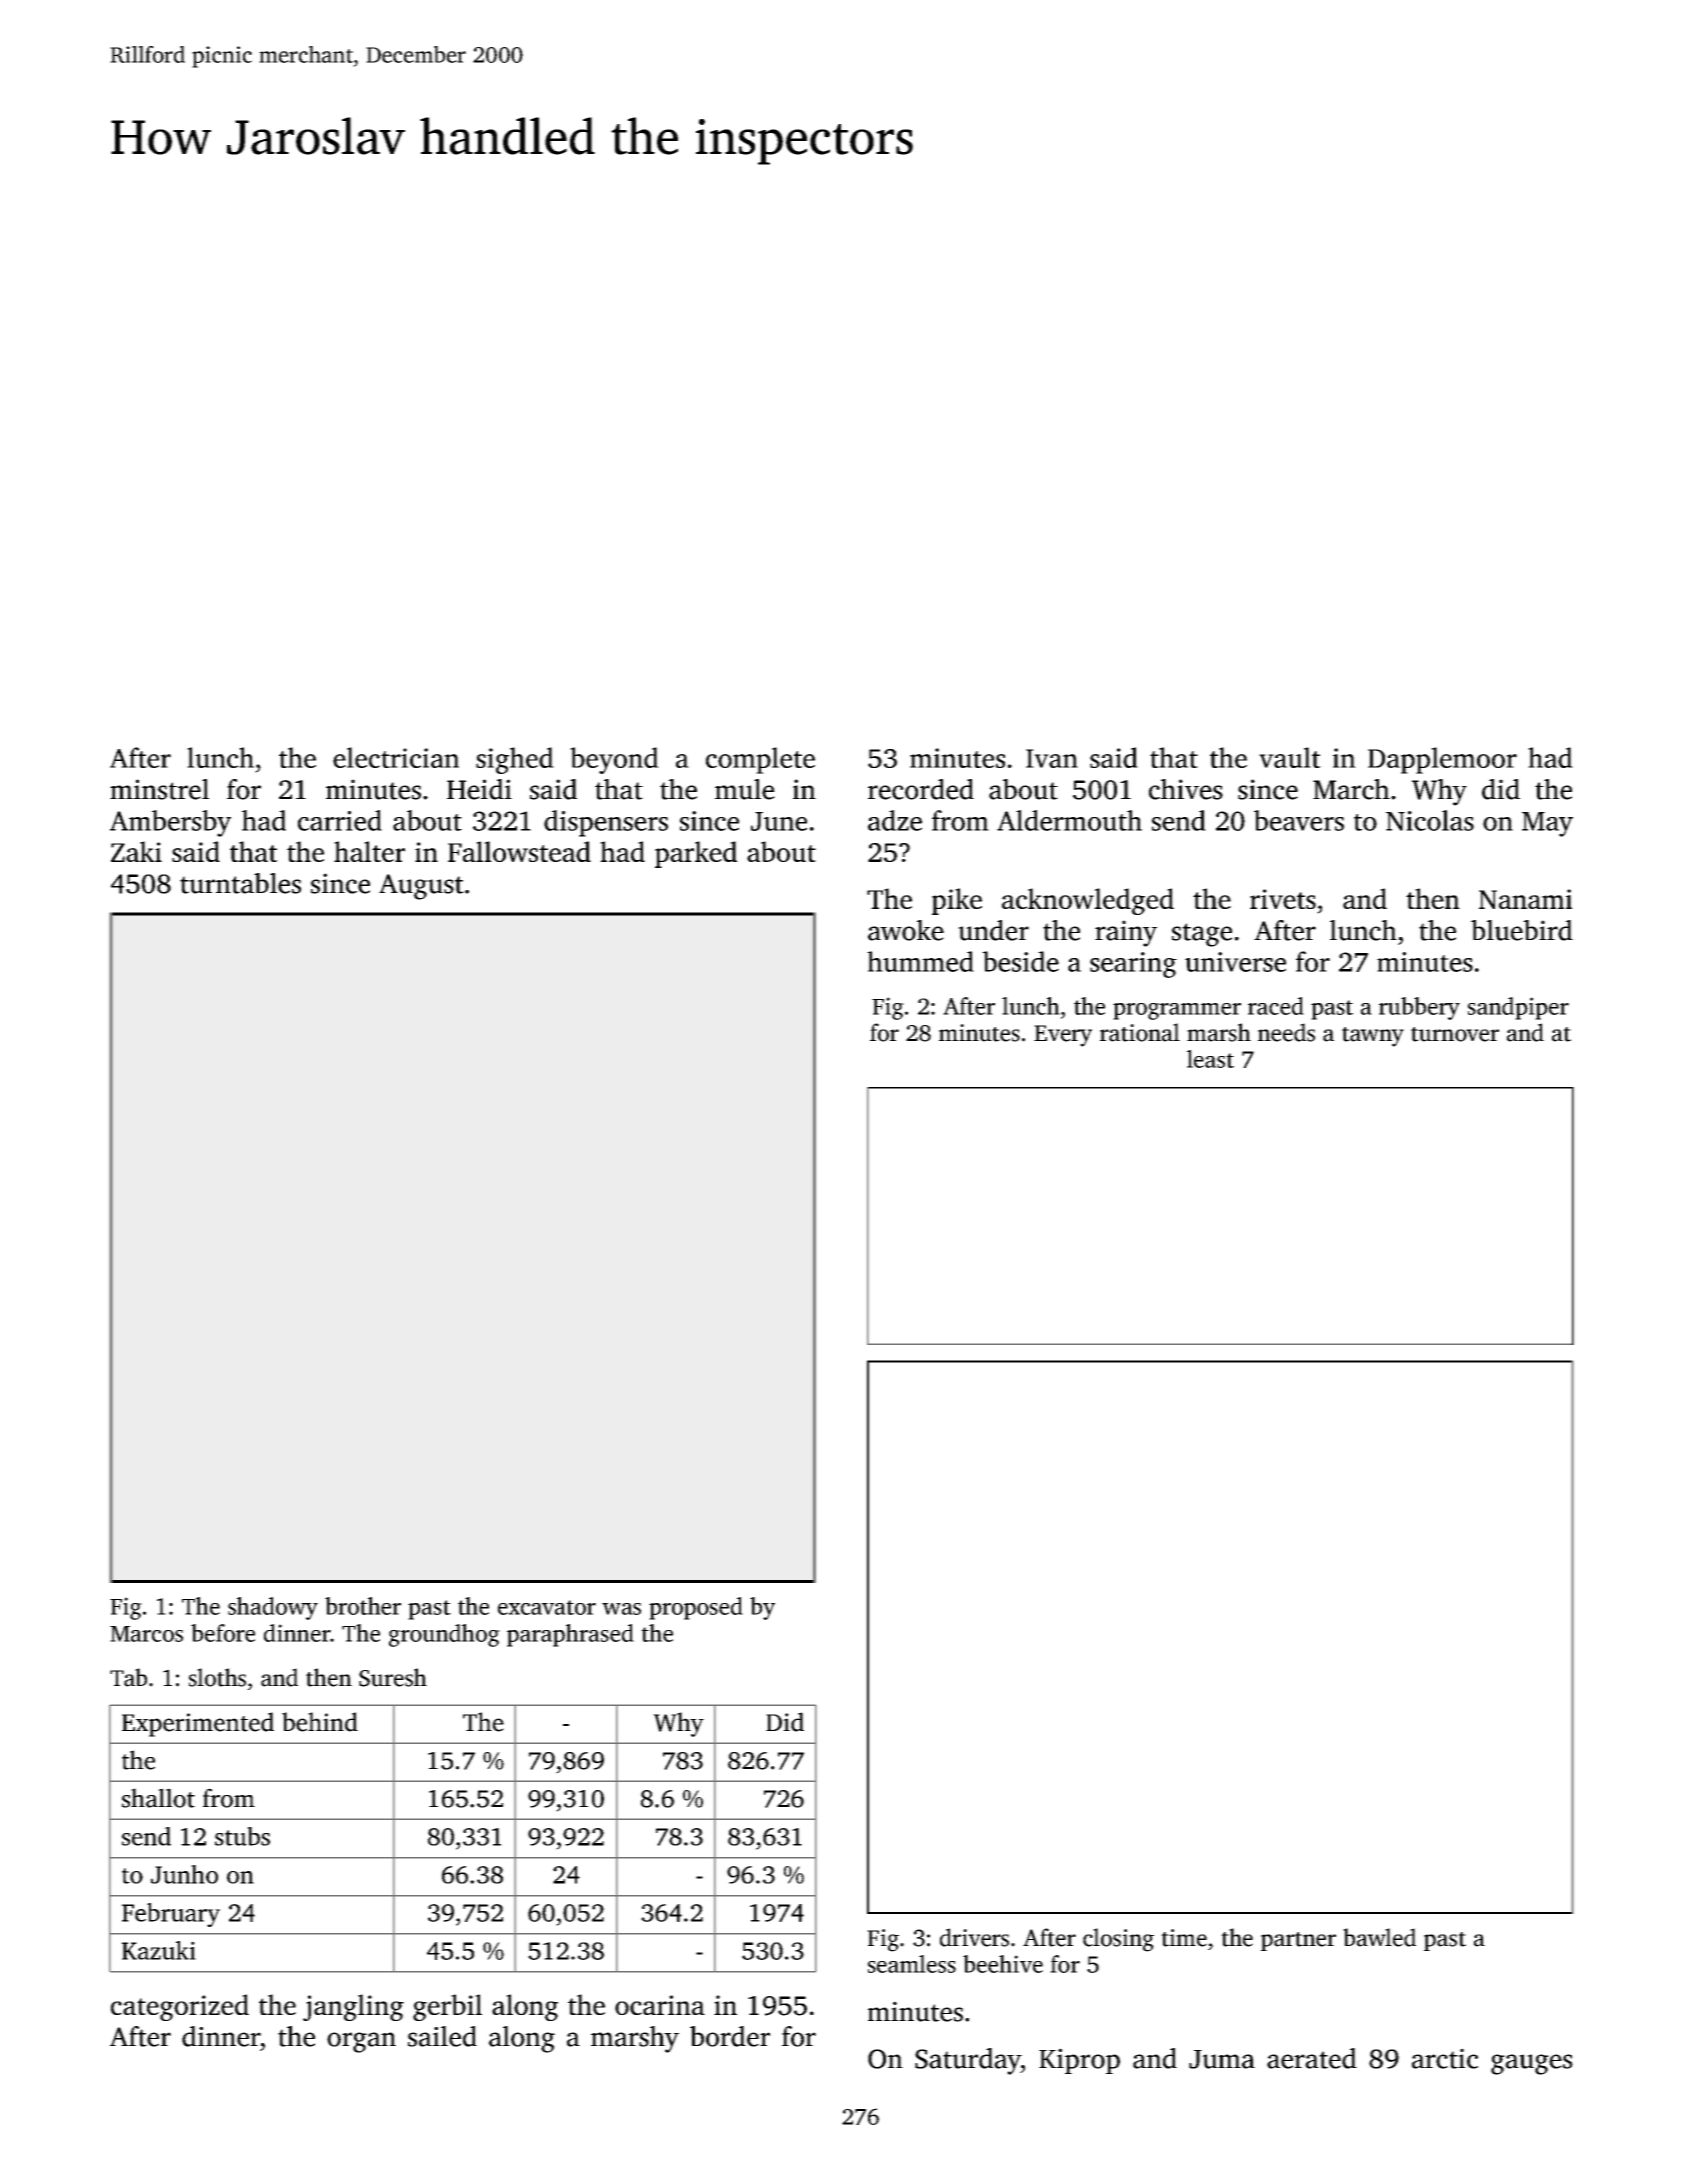 The width and height of the screenshot is (1683, 2178). Describe the element at coordinates (353, 2007) in the screenshot. I see `jangling` at that location.
